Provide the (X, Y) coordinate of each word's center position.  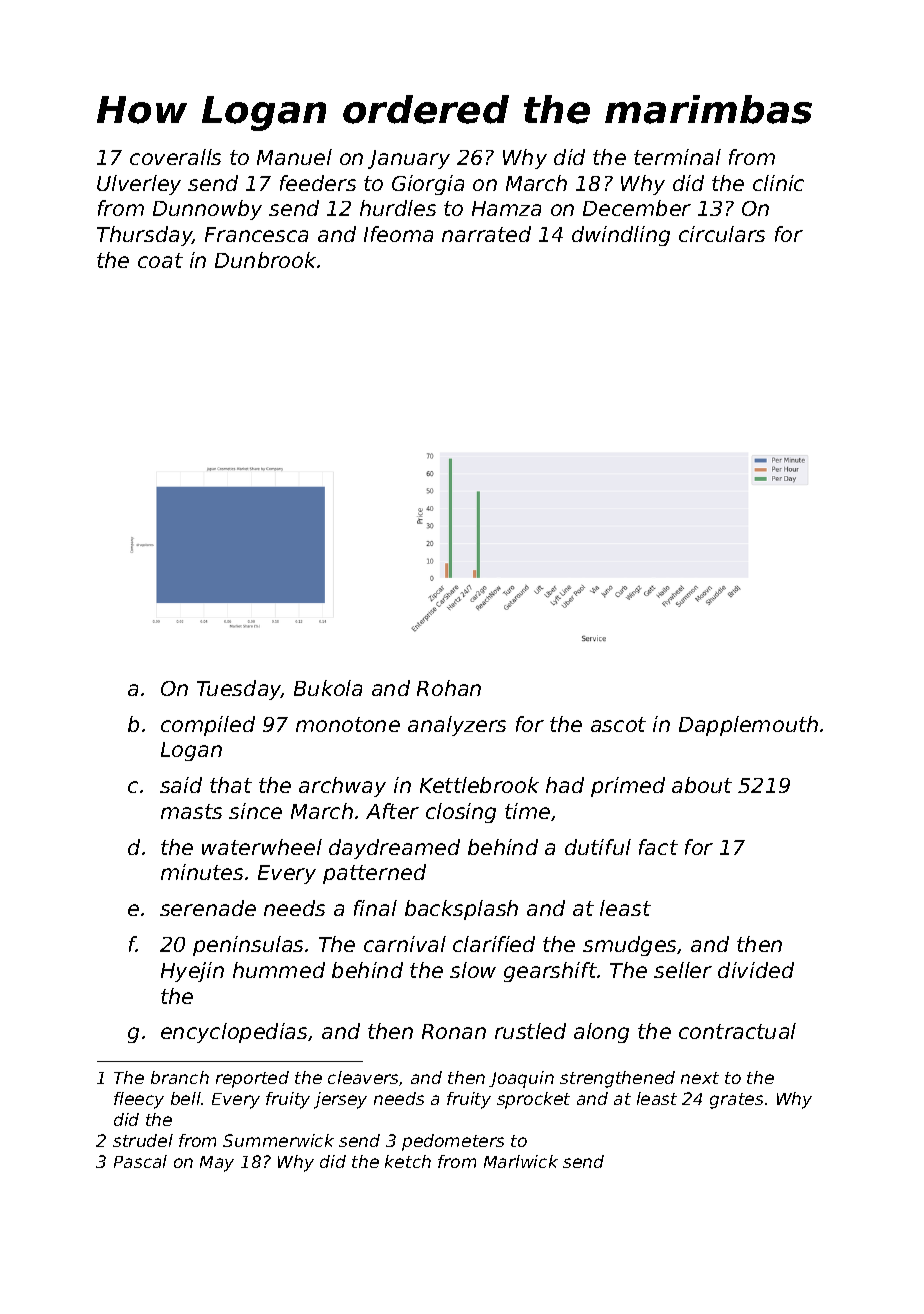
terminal (677, 157)
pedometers (453, 1142)
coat (160, 260)
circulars (722, 234)
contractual (737, 1031)
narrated (486, 234)
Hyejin (192, 972)
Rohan (449, 688)
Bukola (328, 688)
